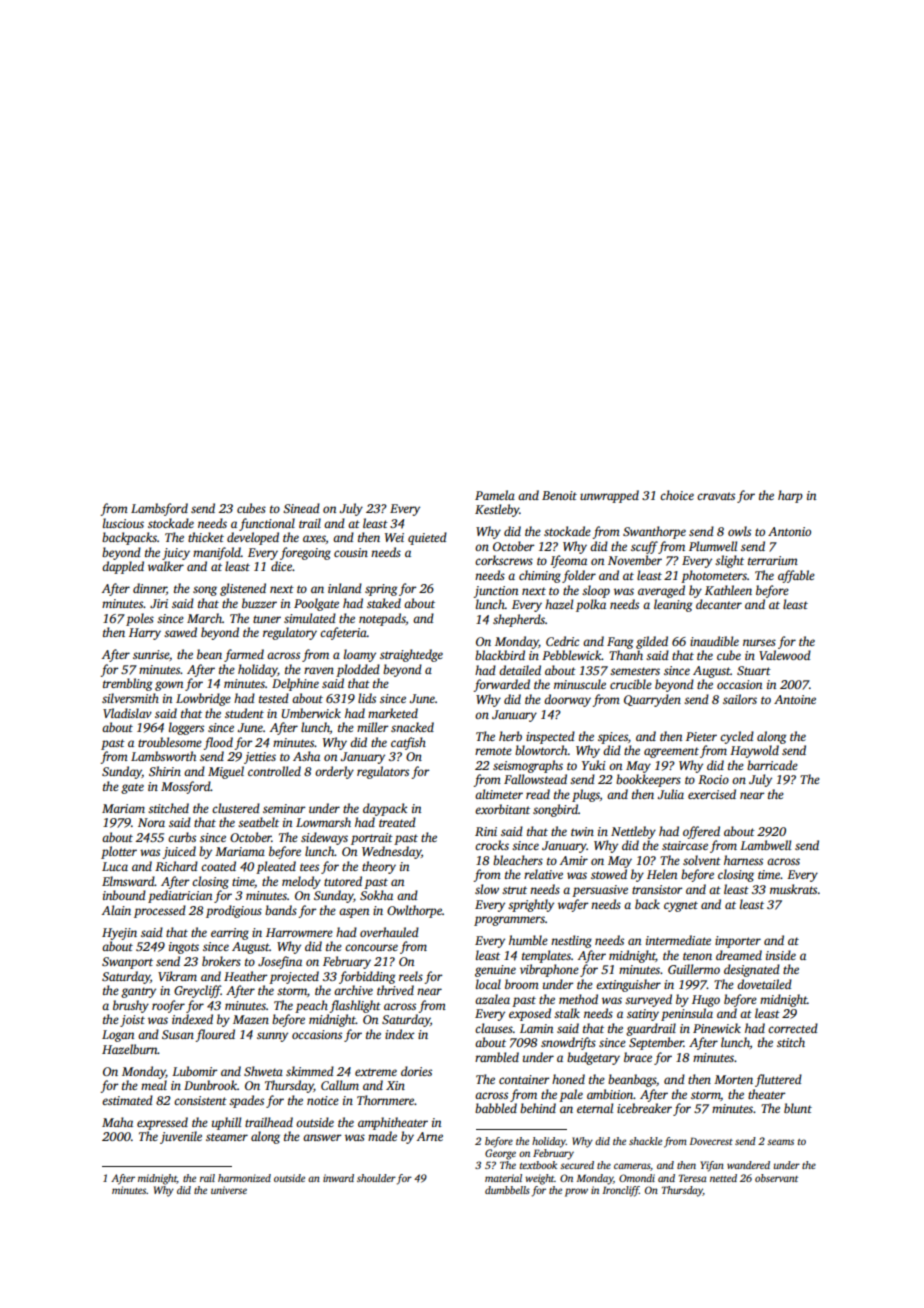 The height and width of the image is (1308, 924). What do you see at coordinates (412, 727) in the image?
I see `snacked` at bounding box center [412, 727].
